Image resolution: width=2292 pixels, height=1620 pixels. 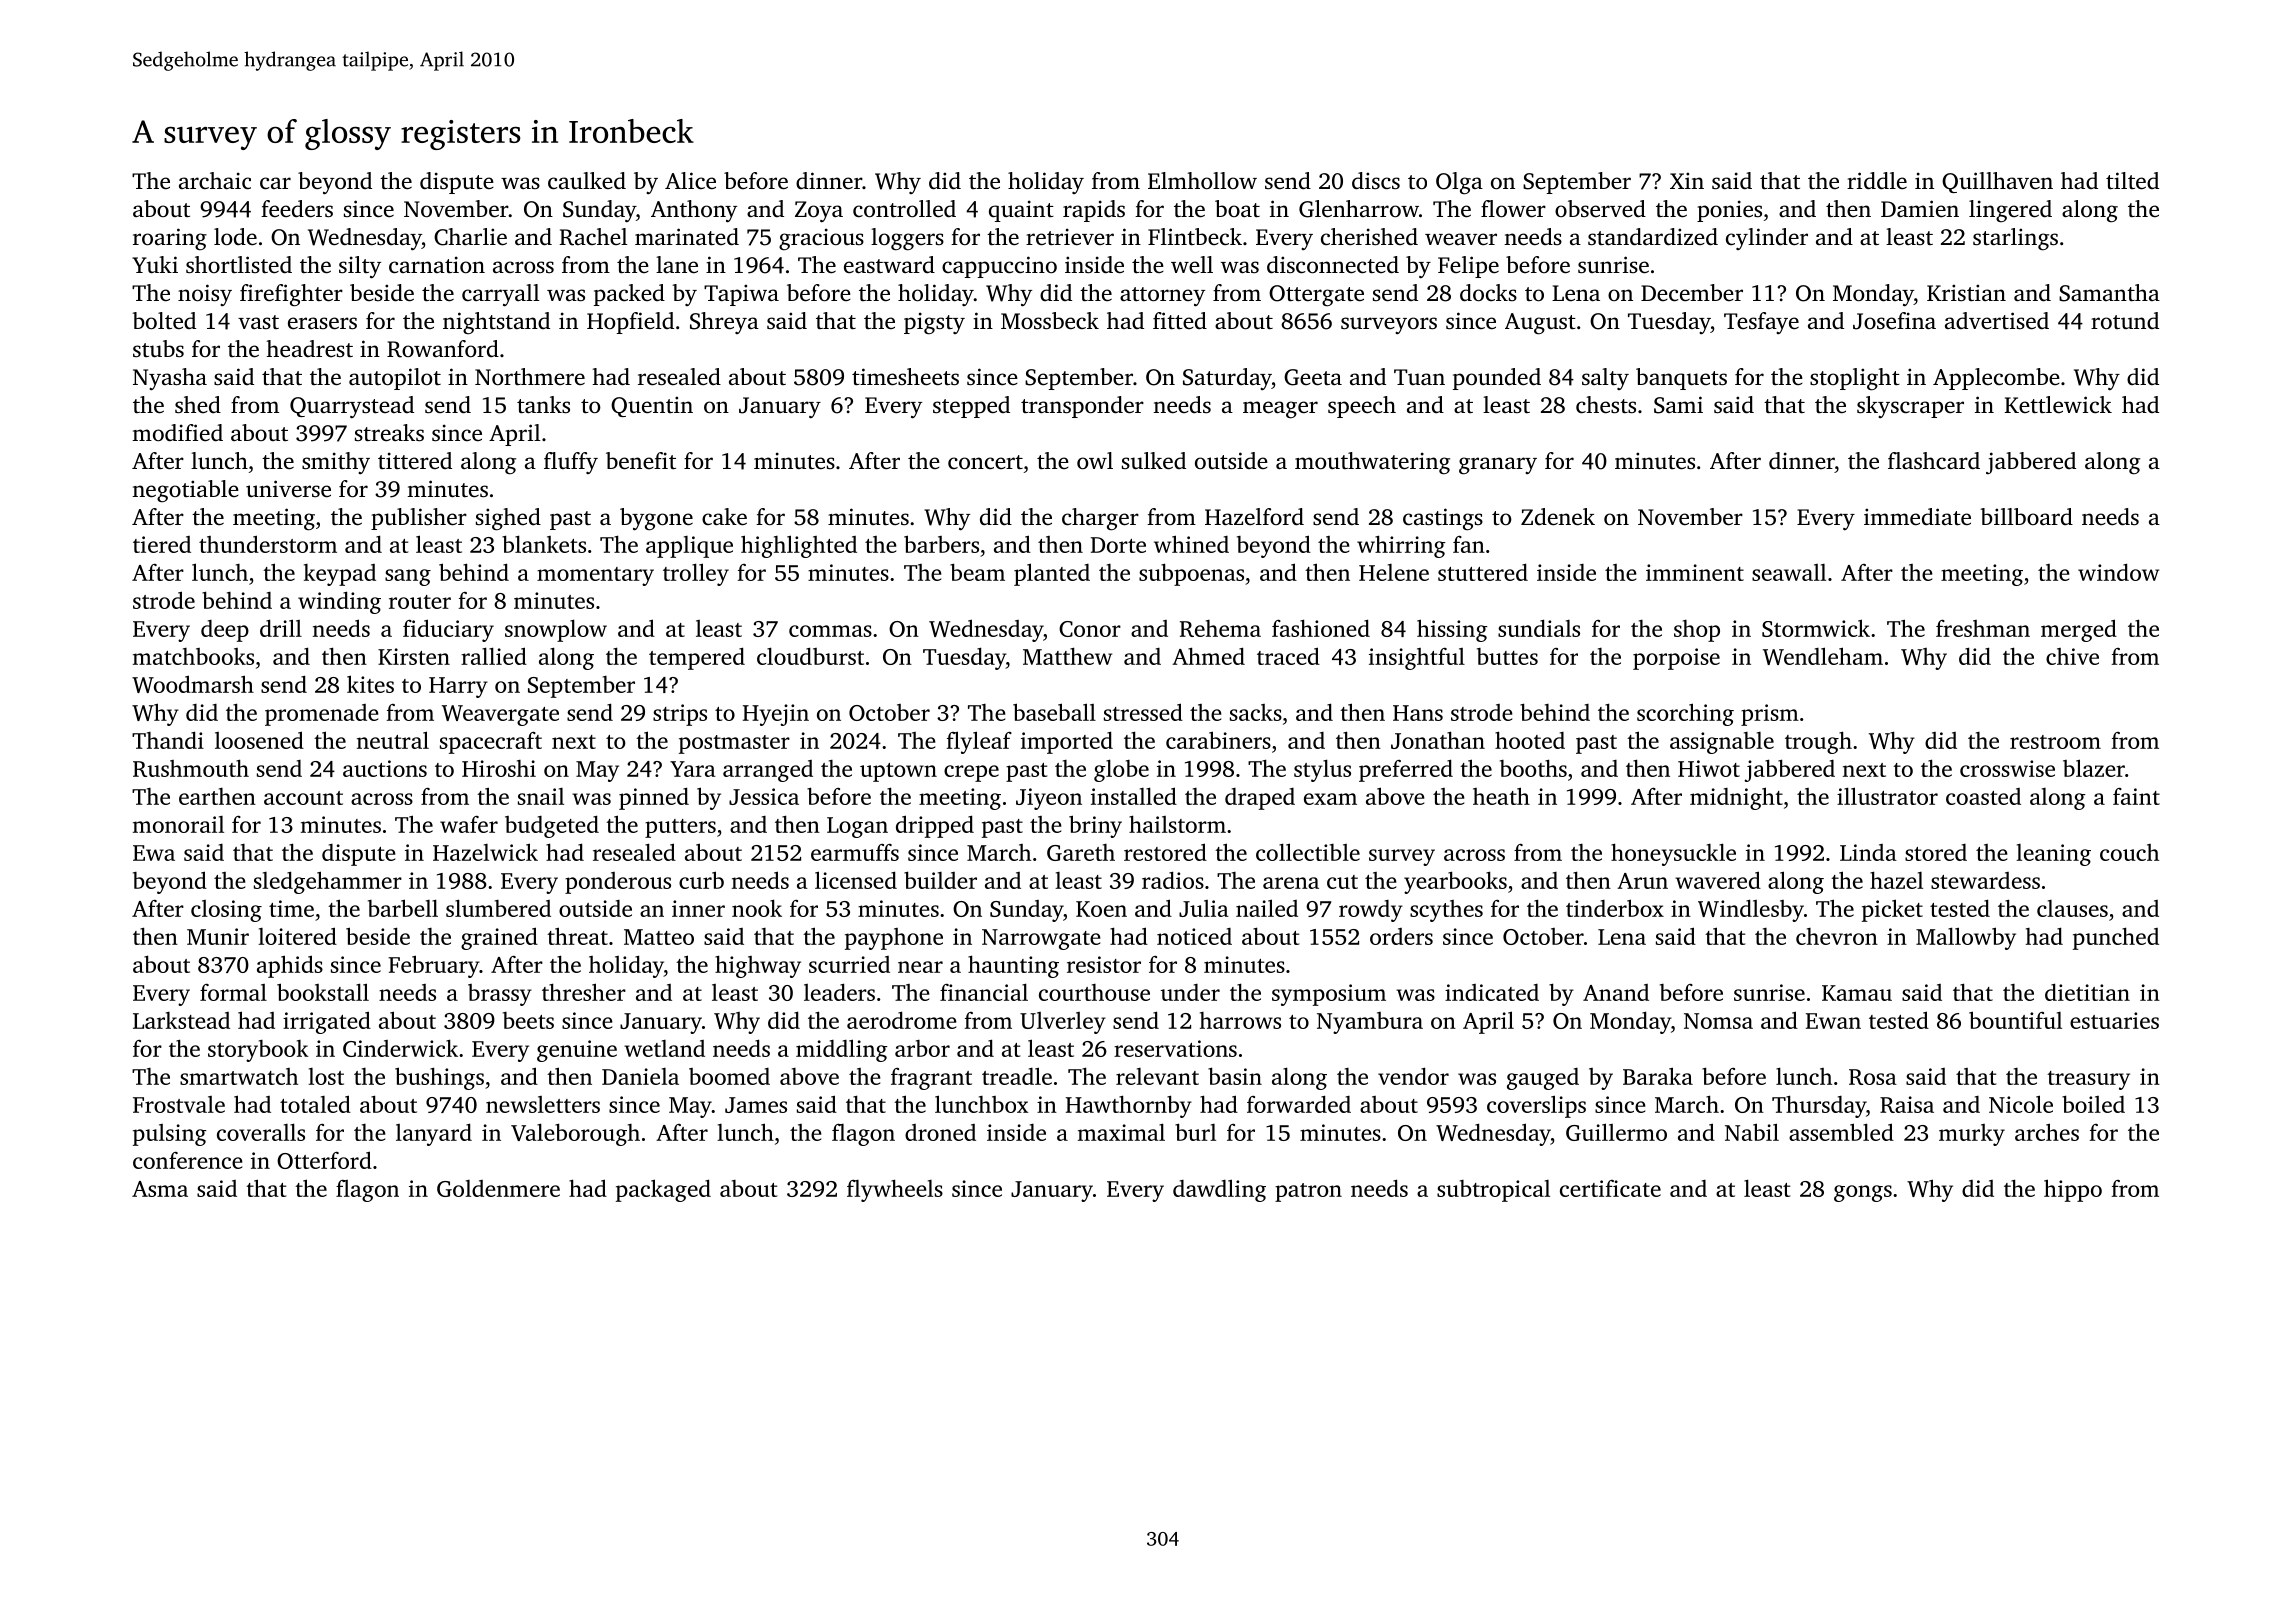 I want to click on sang, so click(x=408, y=577).
